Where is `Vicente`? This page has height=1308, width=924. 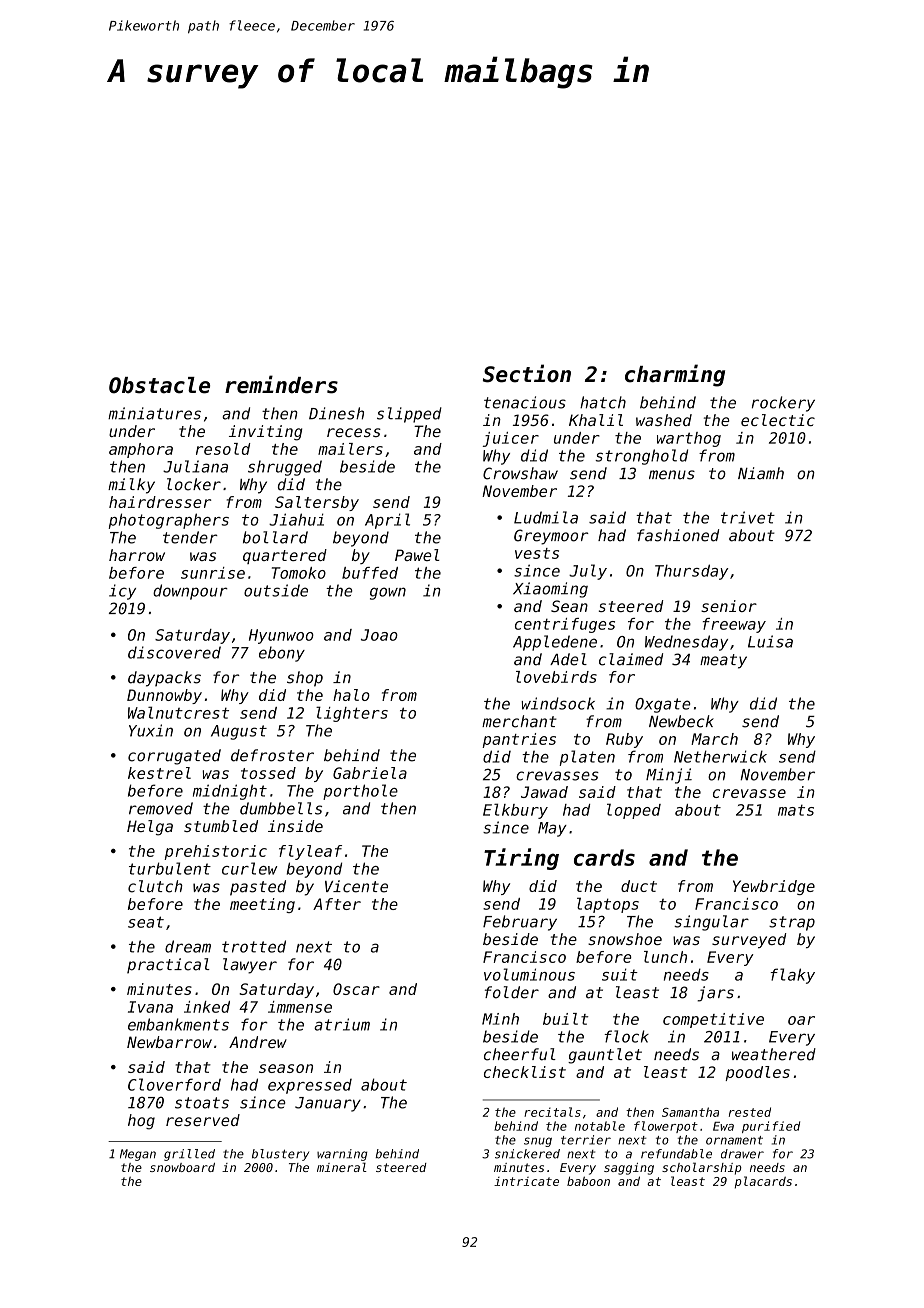
Vicente is located at coordinates (356, 886).
